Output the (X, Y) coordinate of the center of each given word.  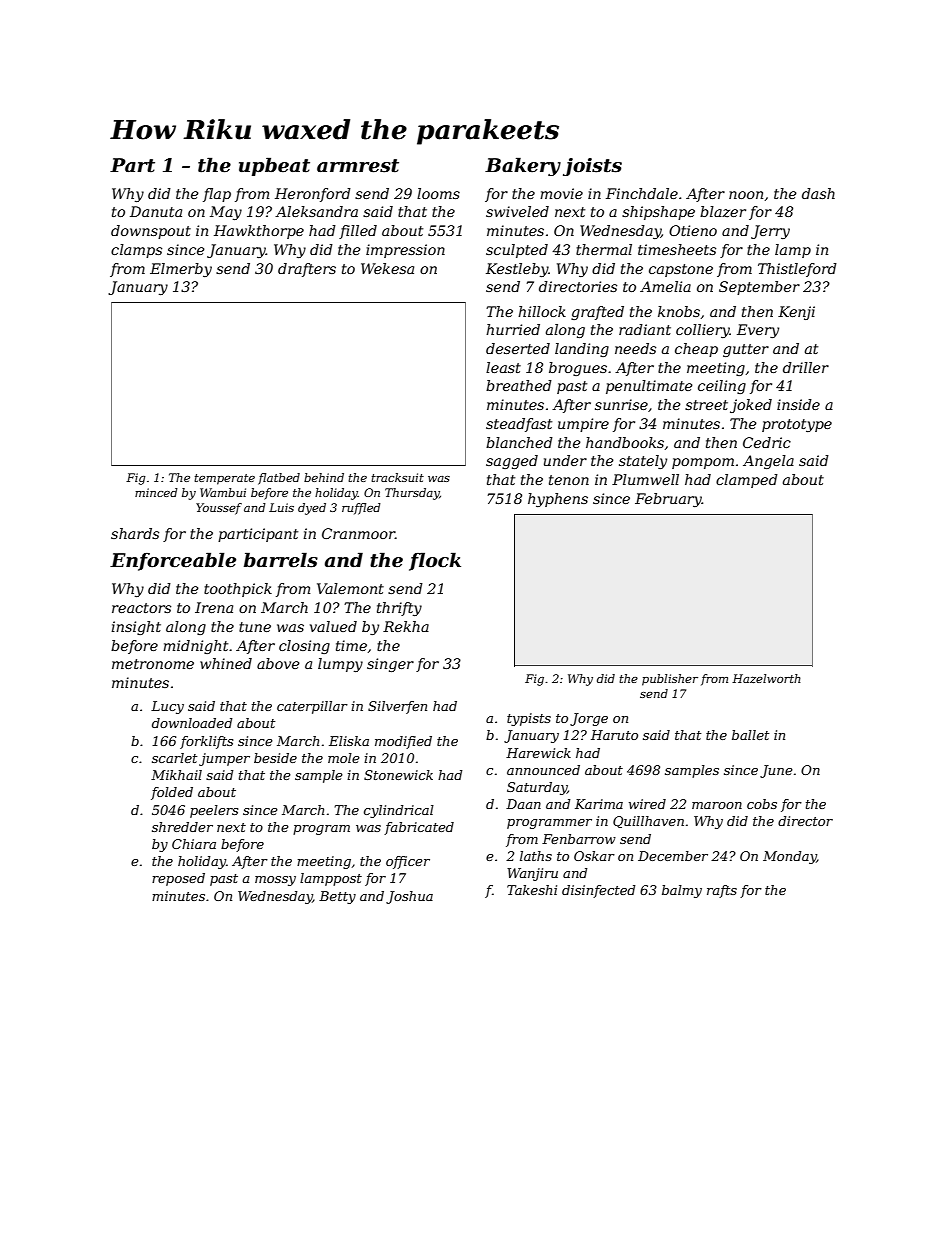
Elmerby (181, 270)
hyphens (558, 500)
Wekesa (387, 268)
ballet (750, 735)
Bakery (523, 166)
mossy (275, 881)
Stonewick (398, 775)
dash (818, 193)
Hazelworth (766, 678)
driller (806, 367)
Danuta (156, 211)
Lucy (167, 707)
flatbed (279, 479)
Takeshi (532, 890)
